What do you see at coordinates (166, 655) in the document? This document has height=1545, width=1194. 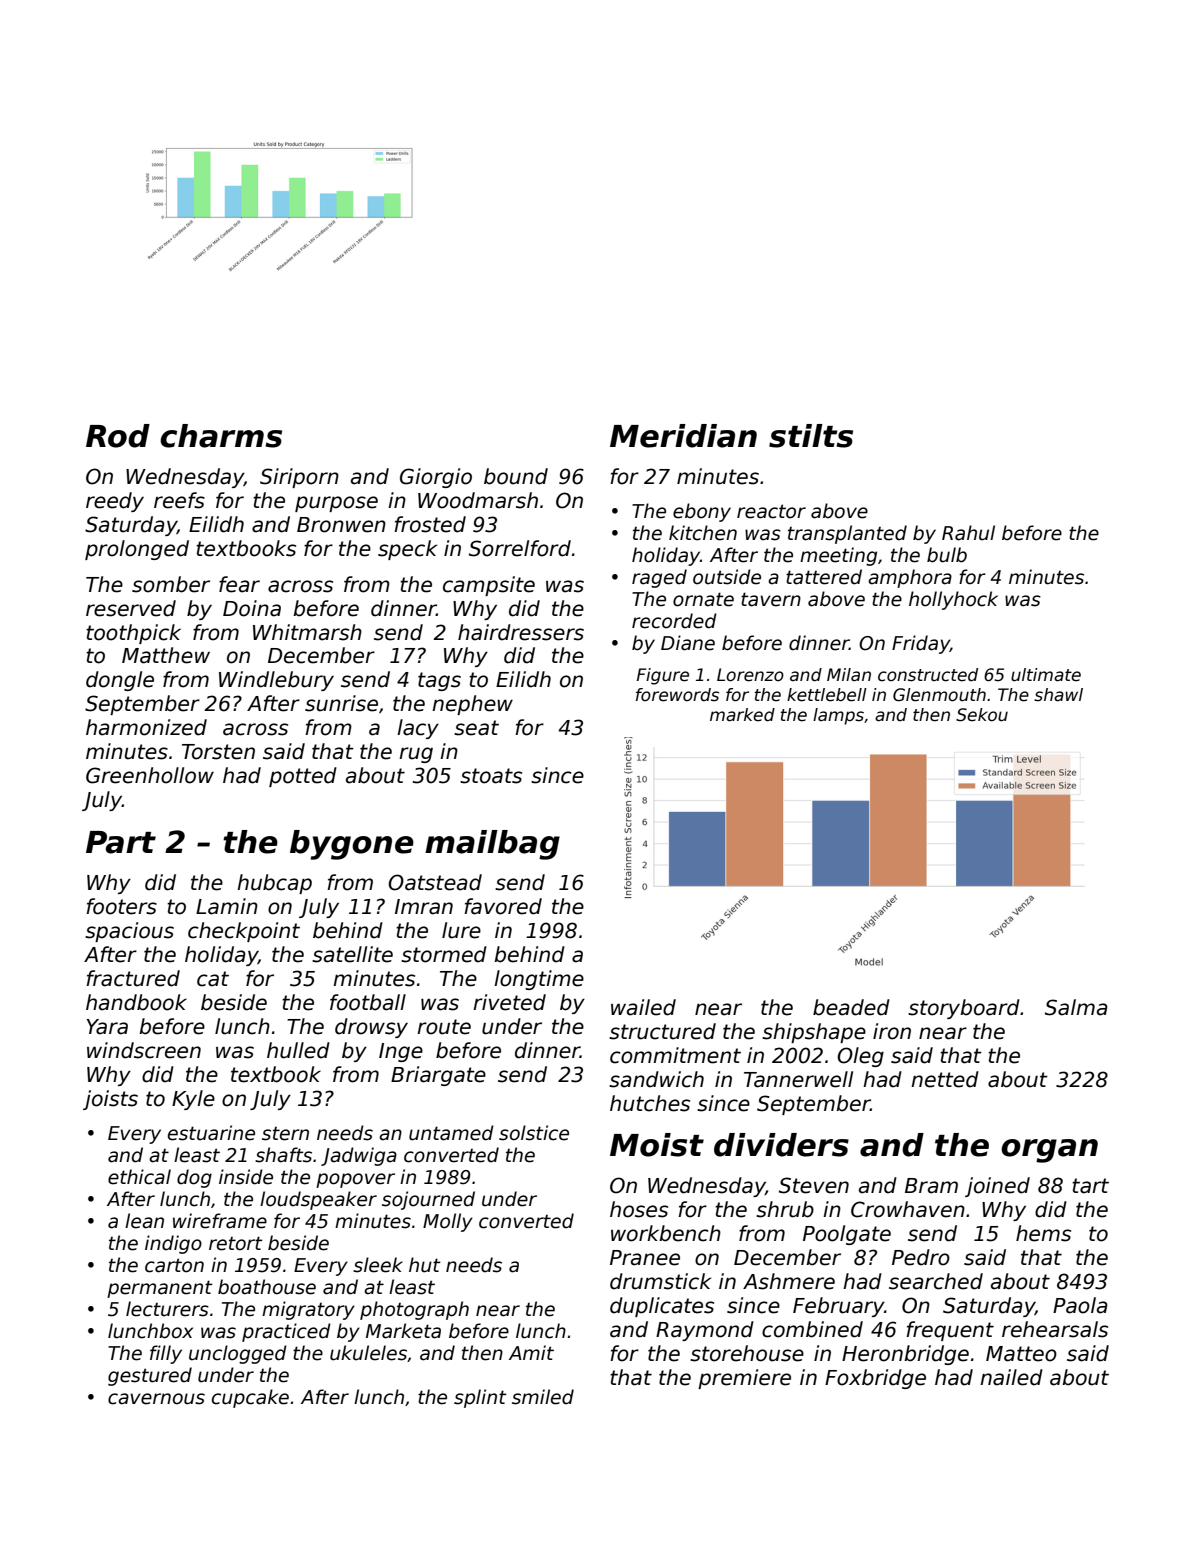 I see `Matthew` at bounding box center [166, 655].
